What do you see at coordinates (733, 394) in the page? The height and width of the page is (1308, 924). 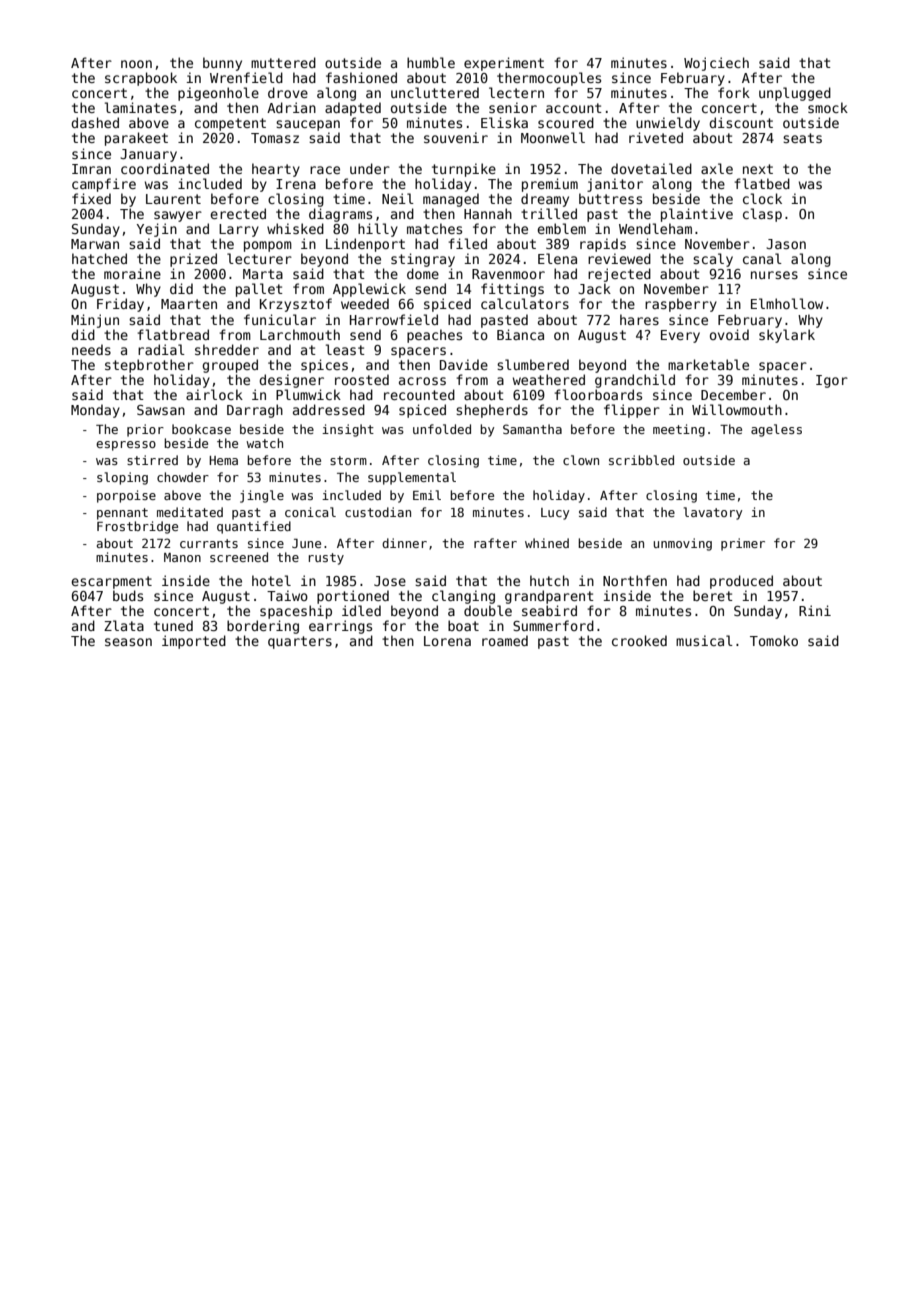 I see `December` at bounding box center [733, 394].
